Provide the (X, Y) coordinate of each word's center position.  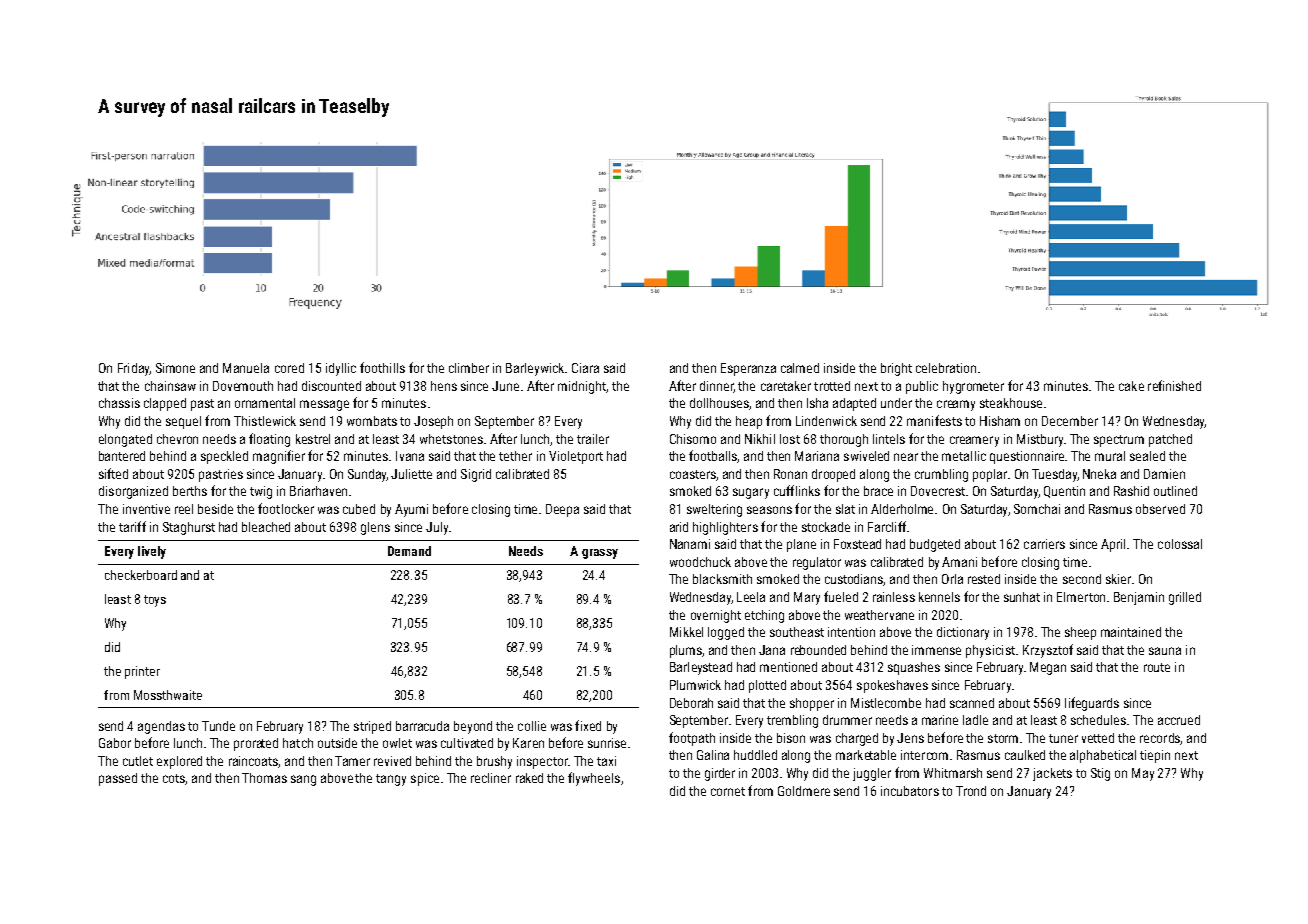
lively (152, 552)
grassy (600, 554)
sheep (1080, 633)
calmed (800, 368)
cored (289, 368)
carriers (1044, 544)
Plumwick (695, 685)
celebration (946, 368)
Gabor (115, 743)
